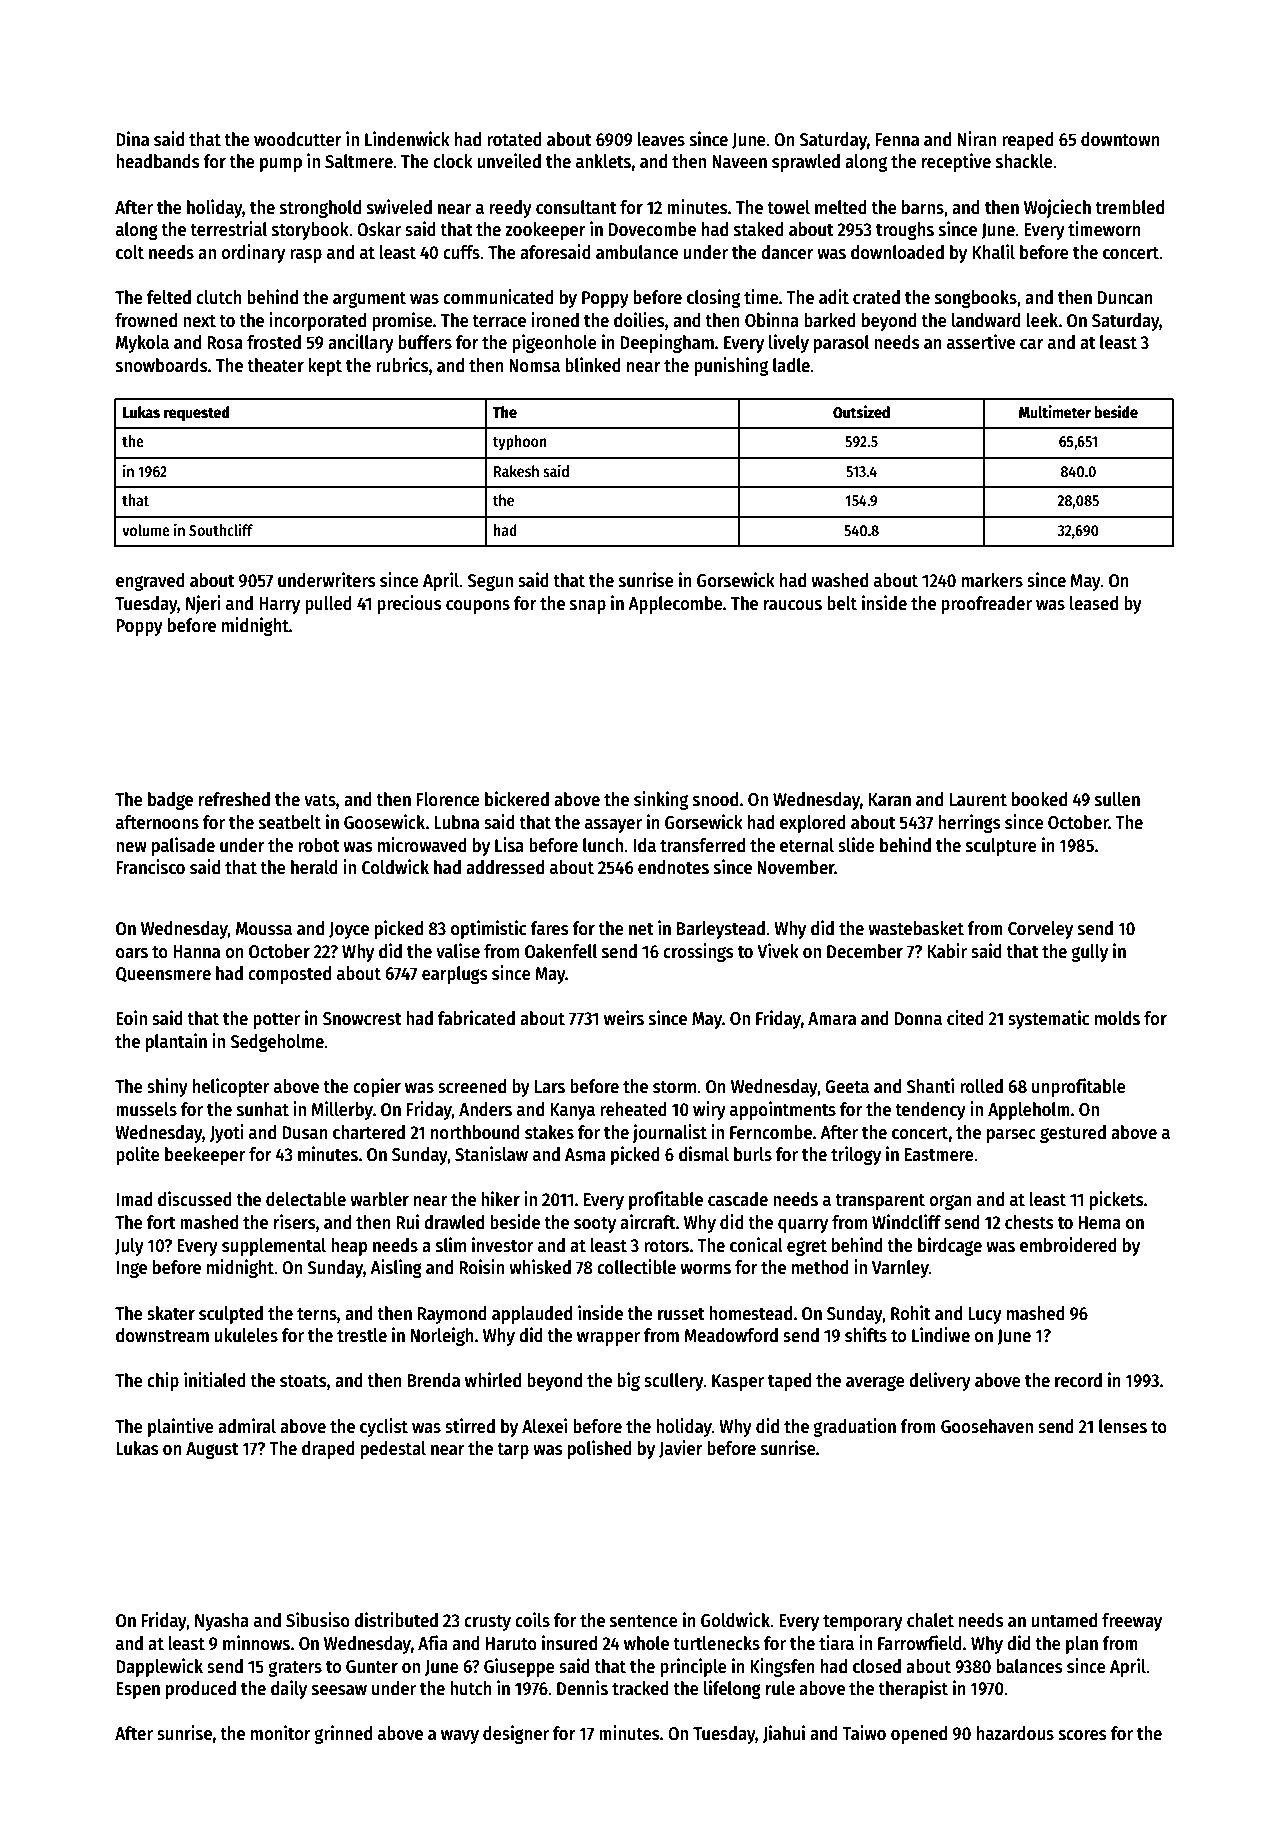 Image resolution: width=1288 pixels, height=1822 pixels. What do you see at coordinates (784, 1734) in the screenshot?
I see `Jiahui` at bounding box center [784, 1734].
